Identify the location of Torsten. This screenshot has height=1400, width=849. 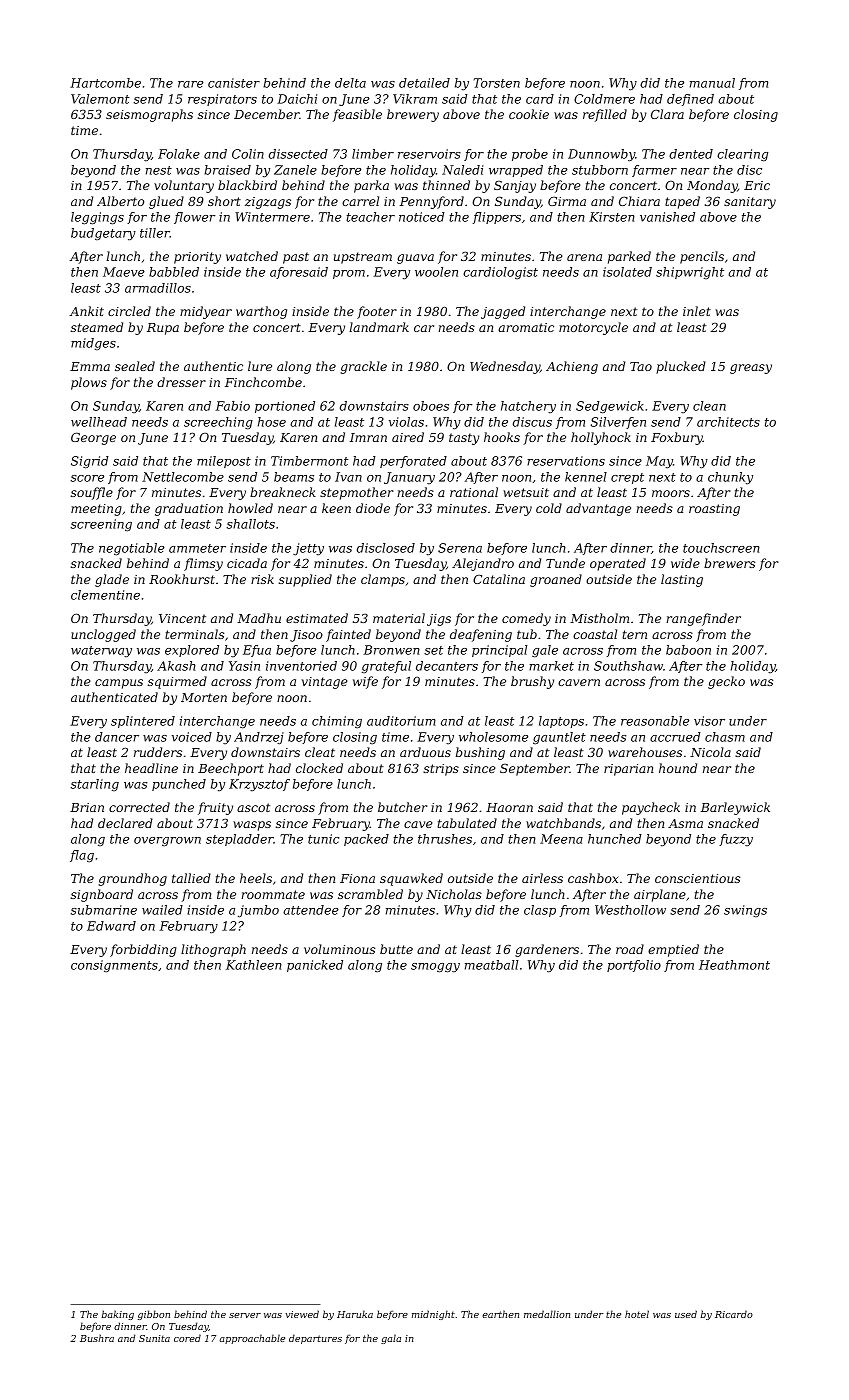
(497, 83).
